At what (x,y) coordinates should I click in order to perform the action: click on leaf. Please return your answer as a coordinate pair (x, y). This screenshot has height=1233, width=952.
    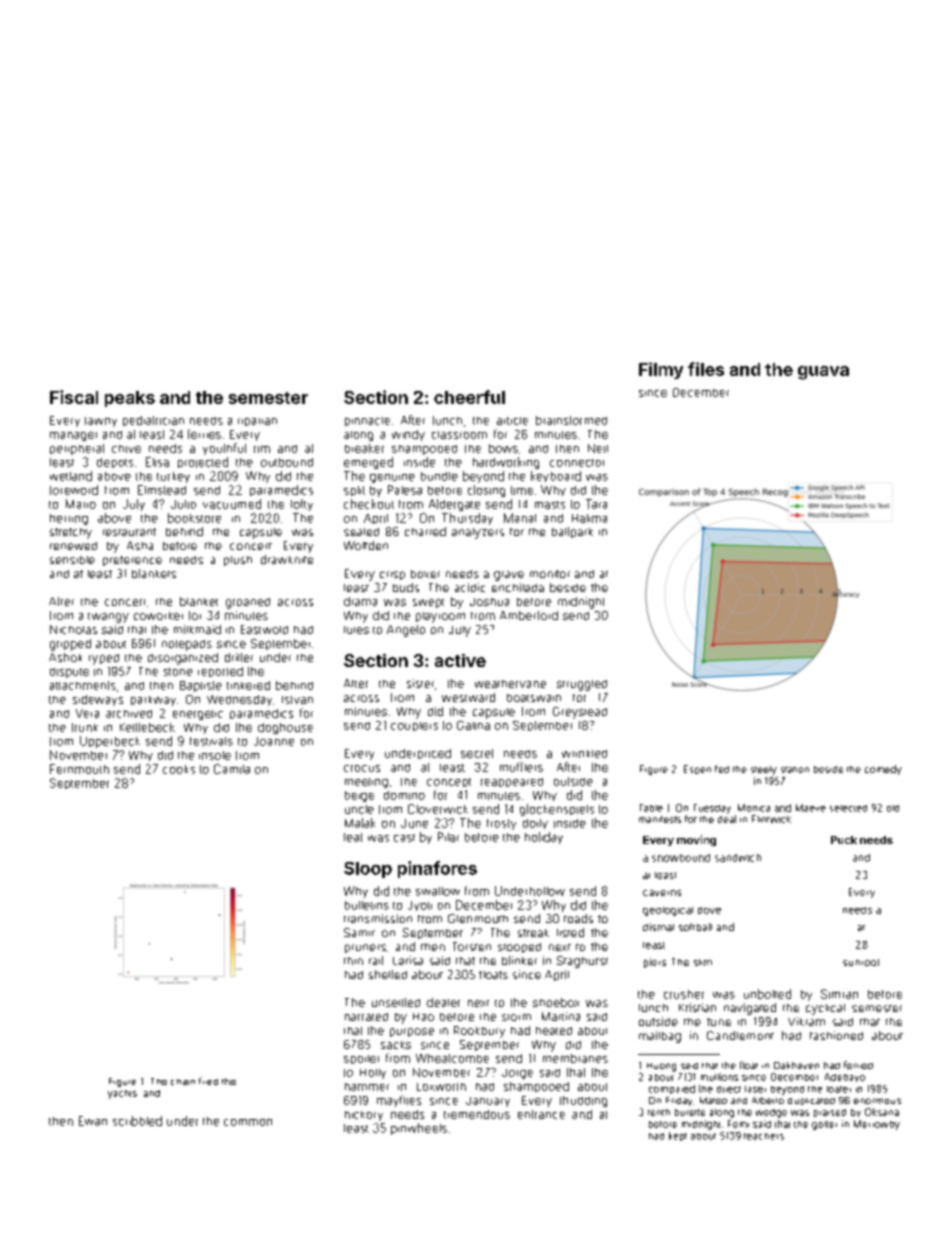
    Looking at the image, I should click on (353, 837).
